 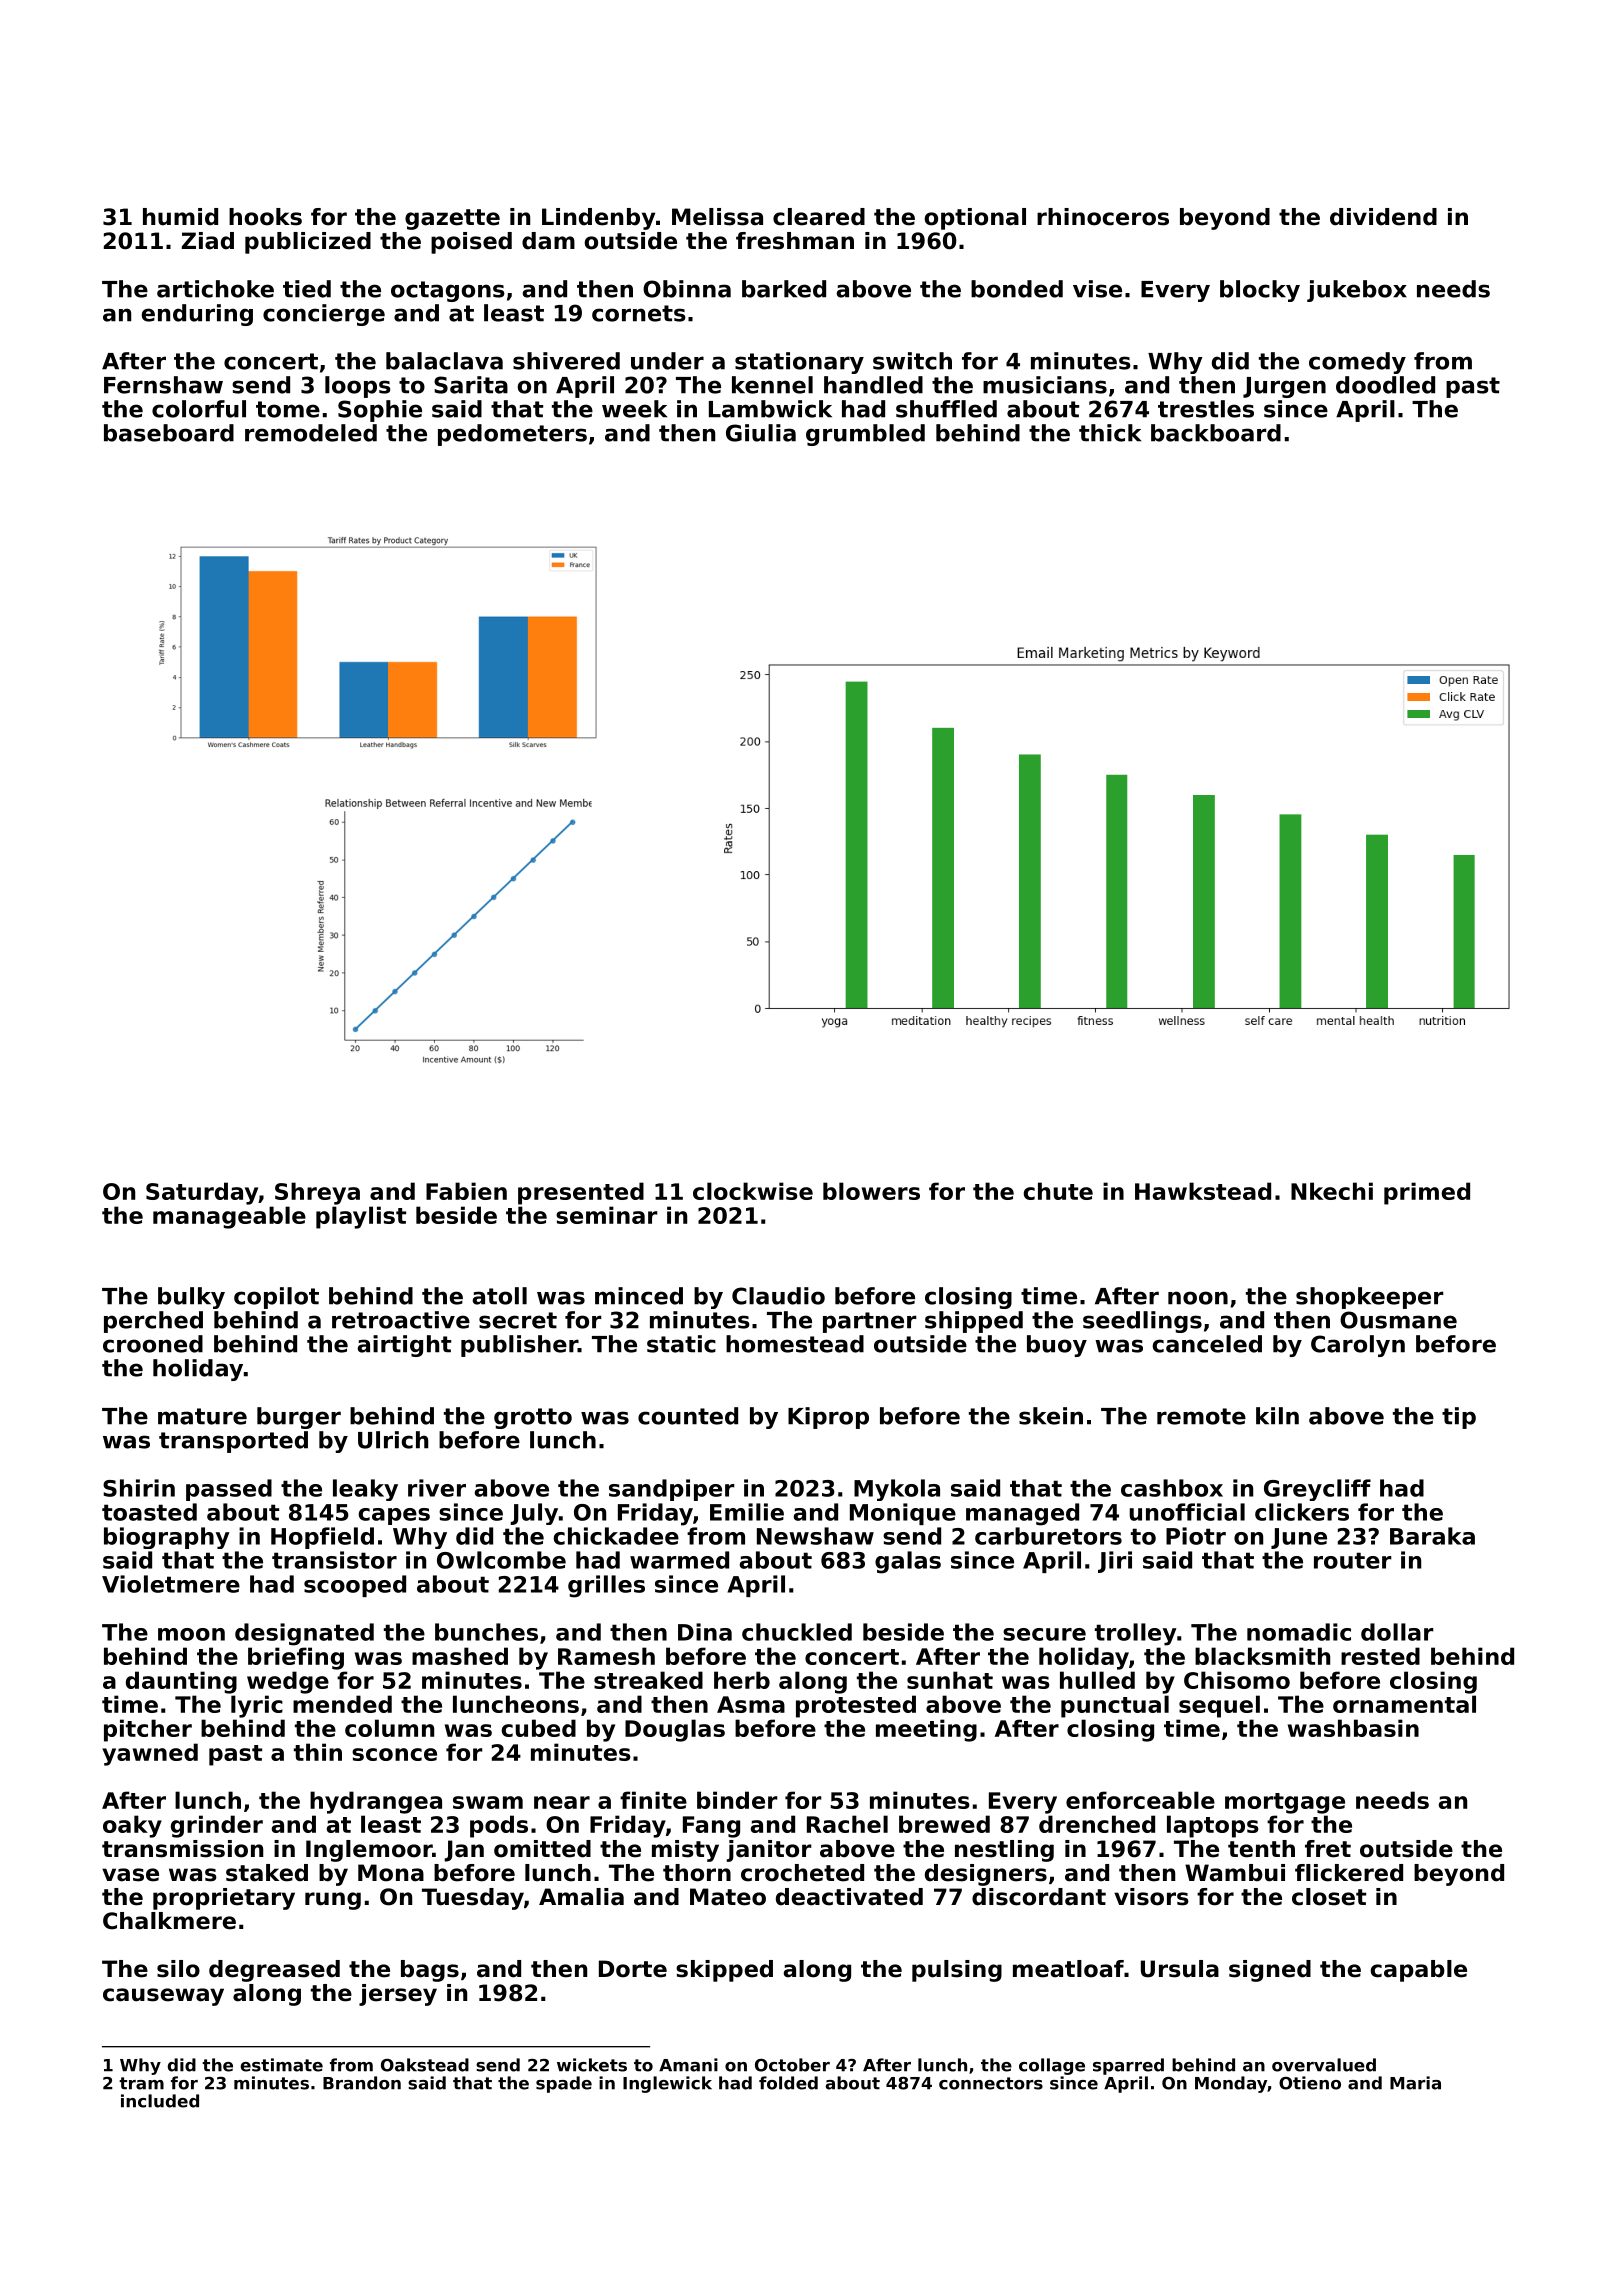 I want to click on Shreya, so click(x=317, y=1193).
